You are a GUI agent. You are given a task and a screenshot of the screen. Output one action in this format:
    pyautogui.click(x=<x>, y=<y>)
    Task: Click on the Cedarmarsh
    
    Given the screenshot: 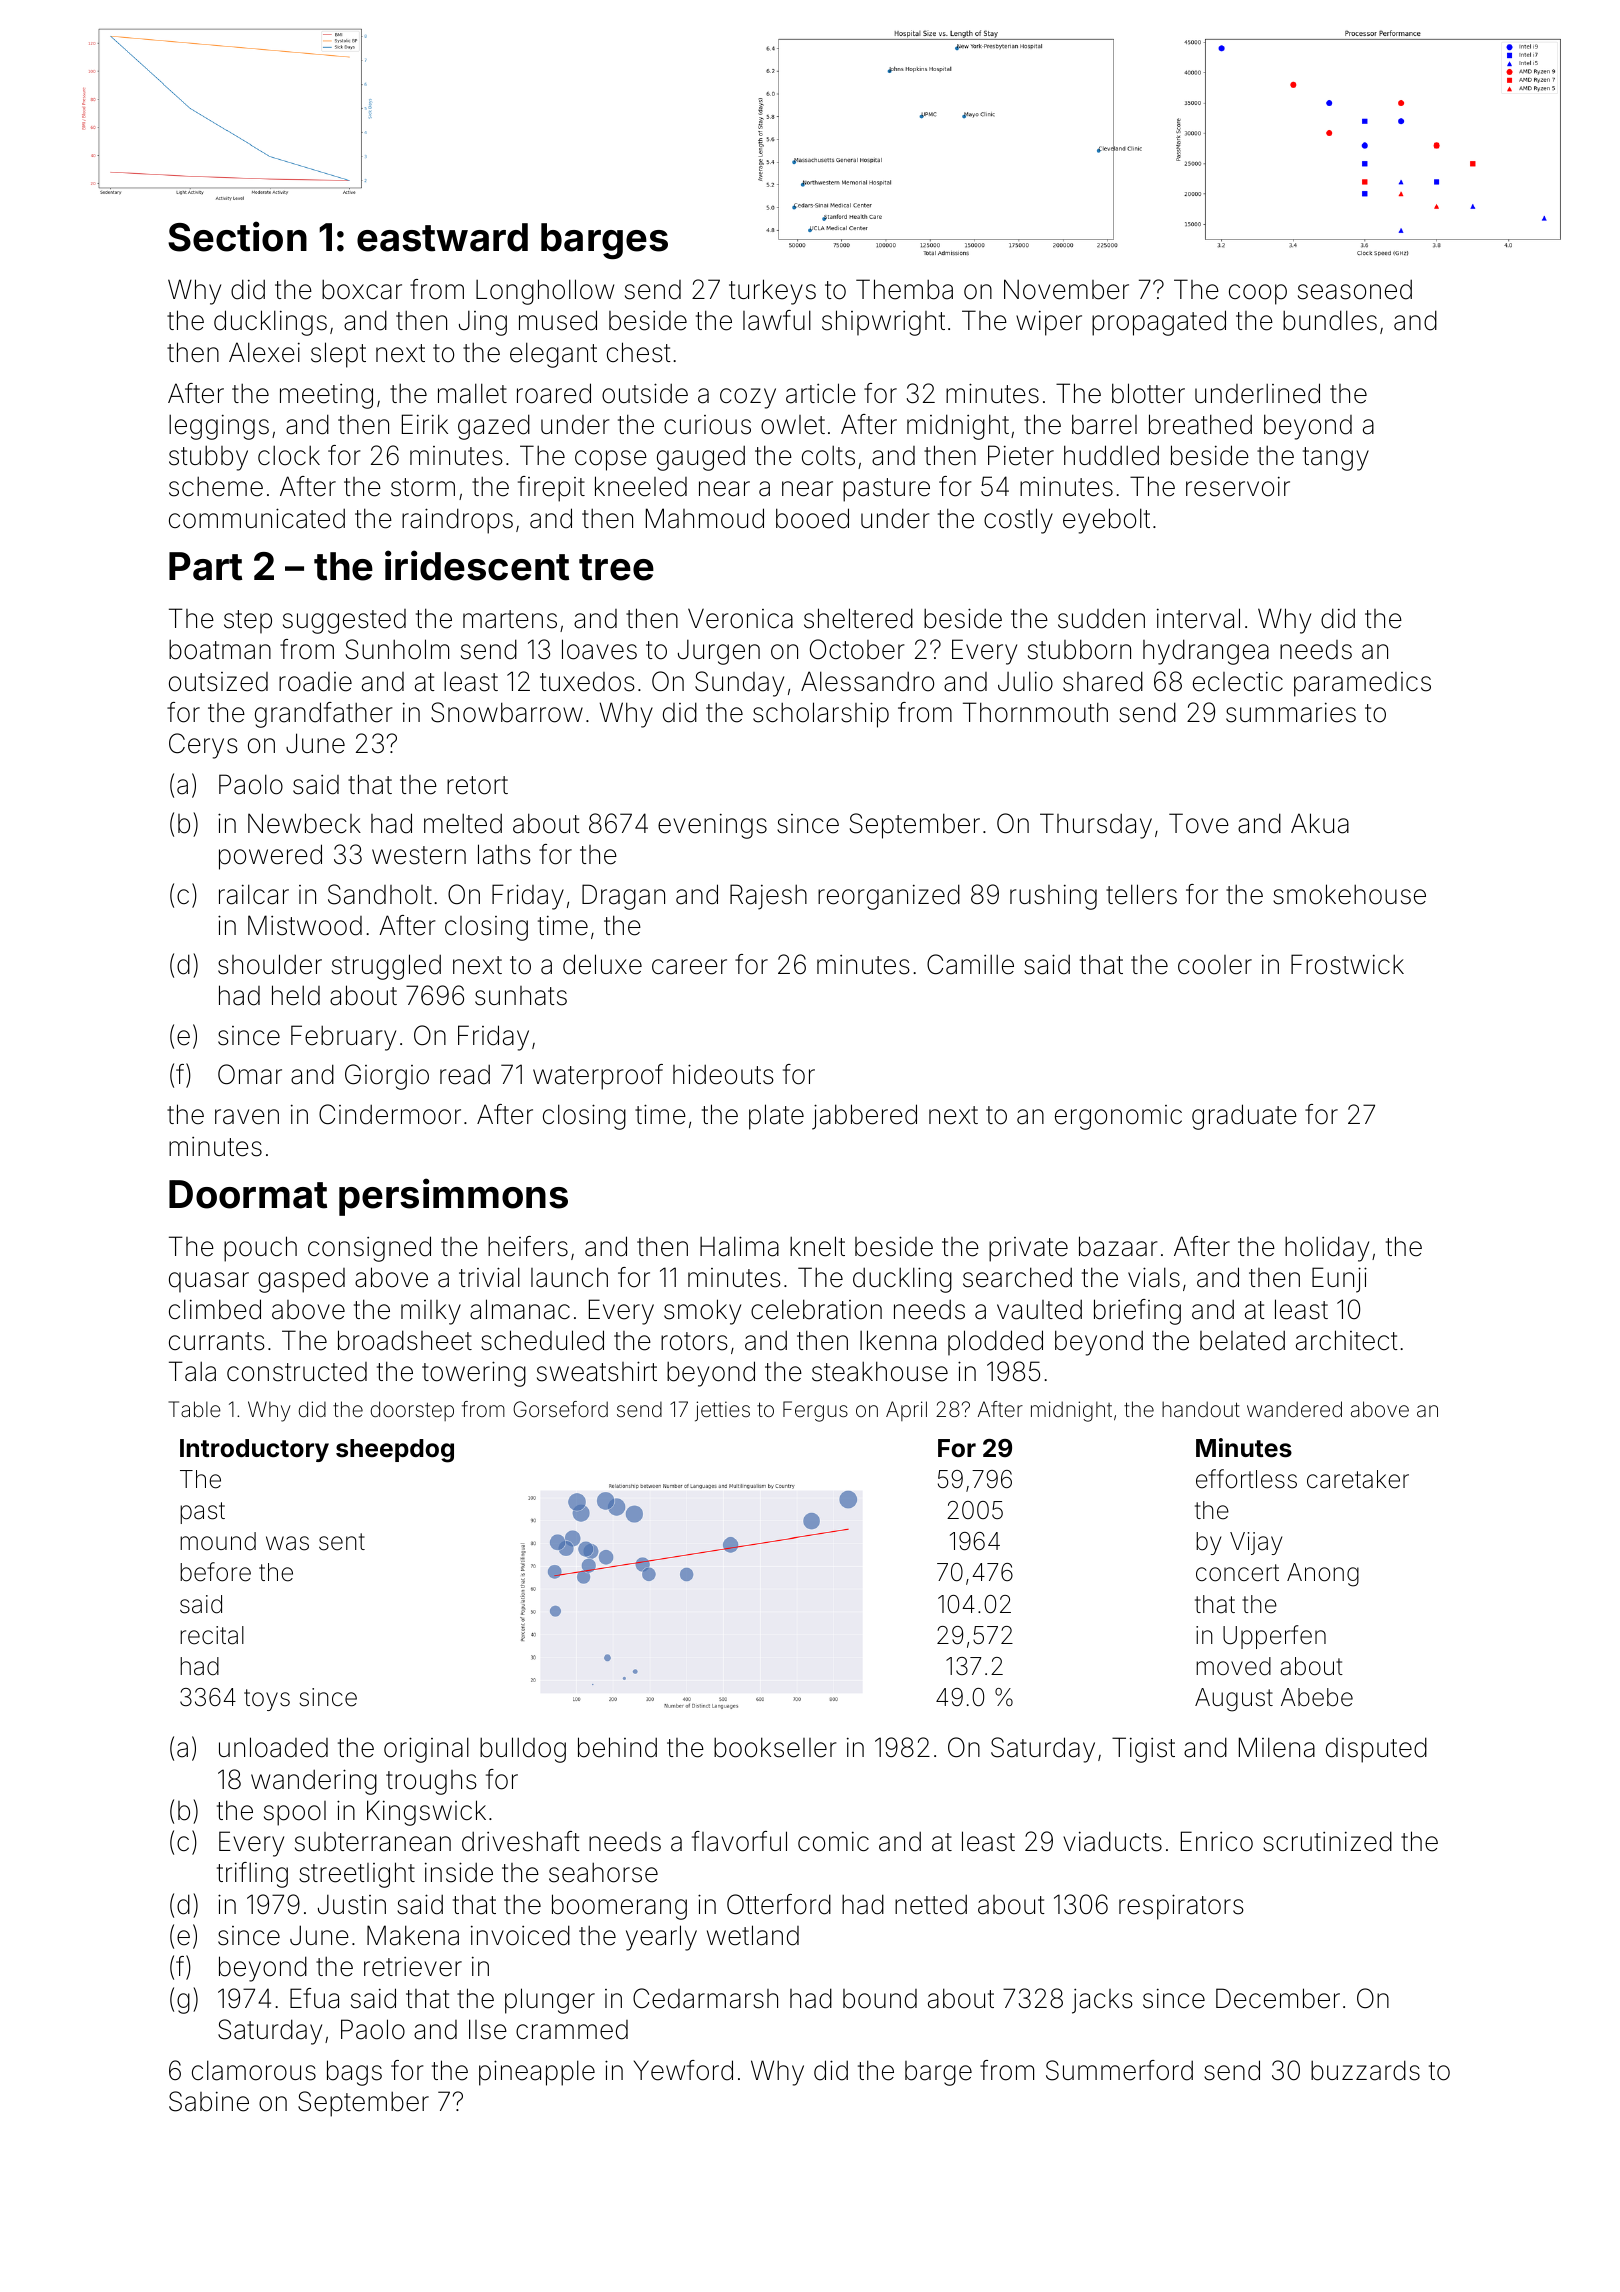 What is the action you would take?
    pyautogui.click(x=705, y=1998)
